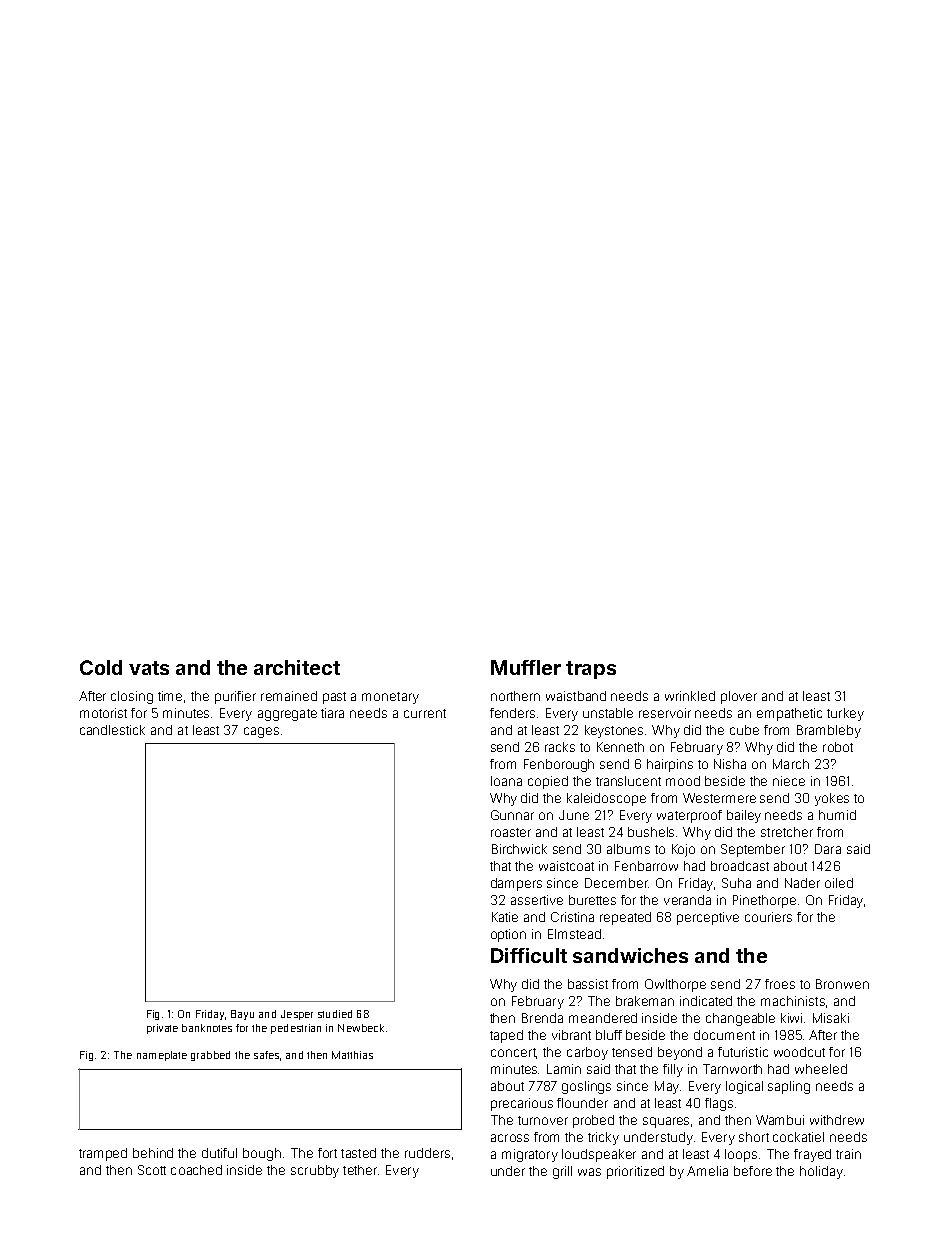  What do you see at coordinates (768, 917) in the screenshot?
I see `couriers` at bounding box center [768, 917].
